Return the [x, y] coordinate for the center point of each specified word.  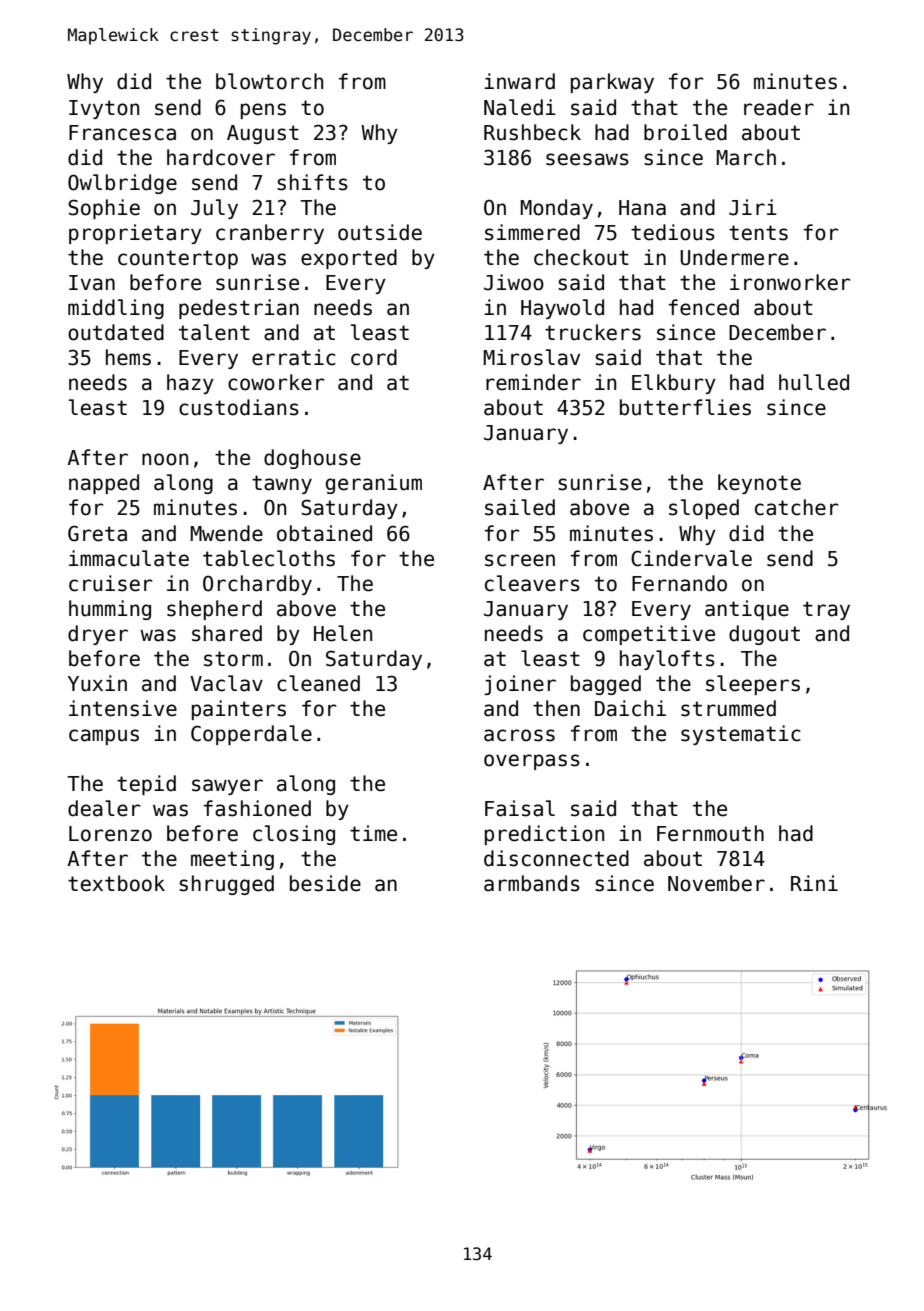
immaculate [129, 558]
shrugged [226, 885]
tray [826, 610]
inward [519, 81]
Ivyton [104, 109]
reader [779, 107]
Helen [343, 633]
